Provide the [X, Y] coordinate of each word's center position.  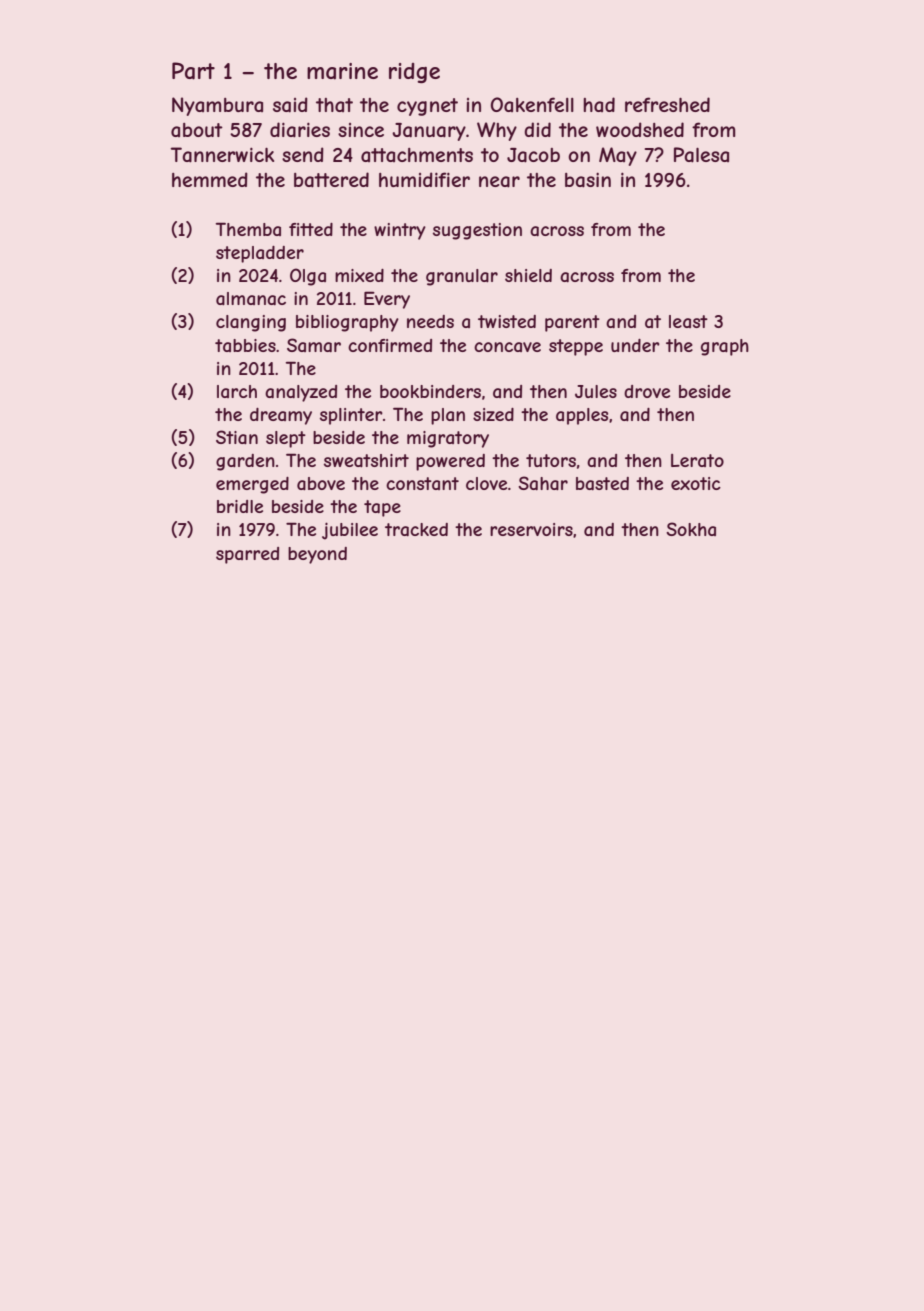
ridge [414, 73]
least [688, 321]
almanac [251, 298]
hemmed [210, 179]
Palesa [701, 155]
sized [493, 414]
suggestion [477, 231]
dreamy [281, 416]
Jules [596, 391]
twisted [507, 321]
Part [193, 71]
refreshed [667, 104]
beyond [317, 555]
